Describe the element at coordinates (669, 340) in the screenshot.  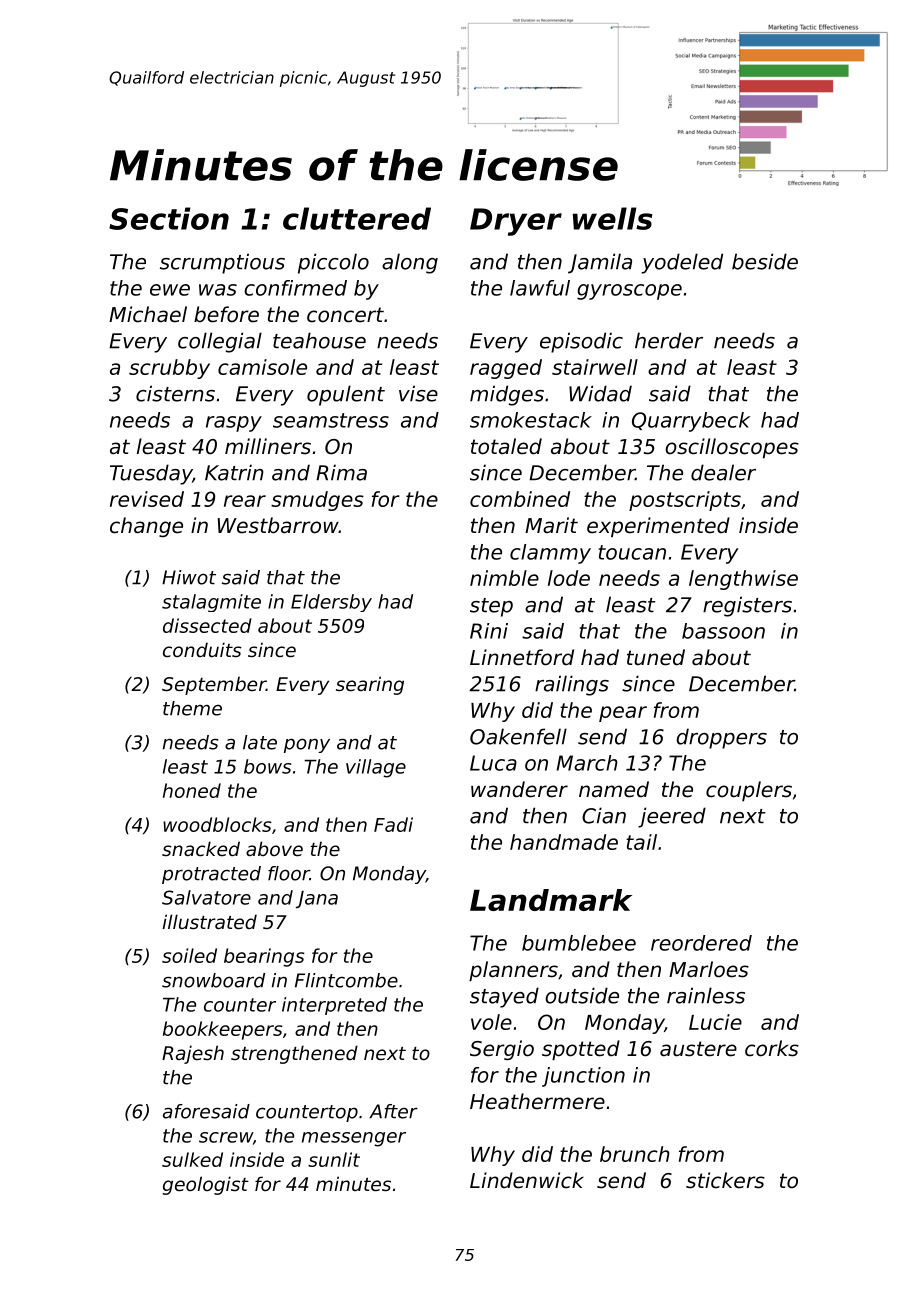
I see `herder` at that location.
